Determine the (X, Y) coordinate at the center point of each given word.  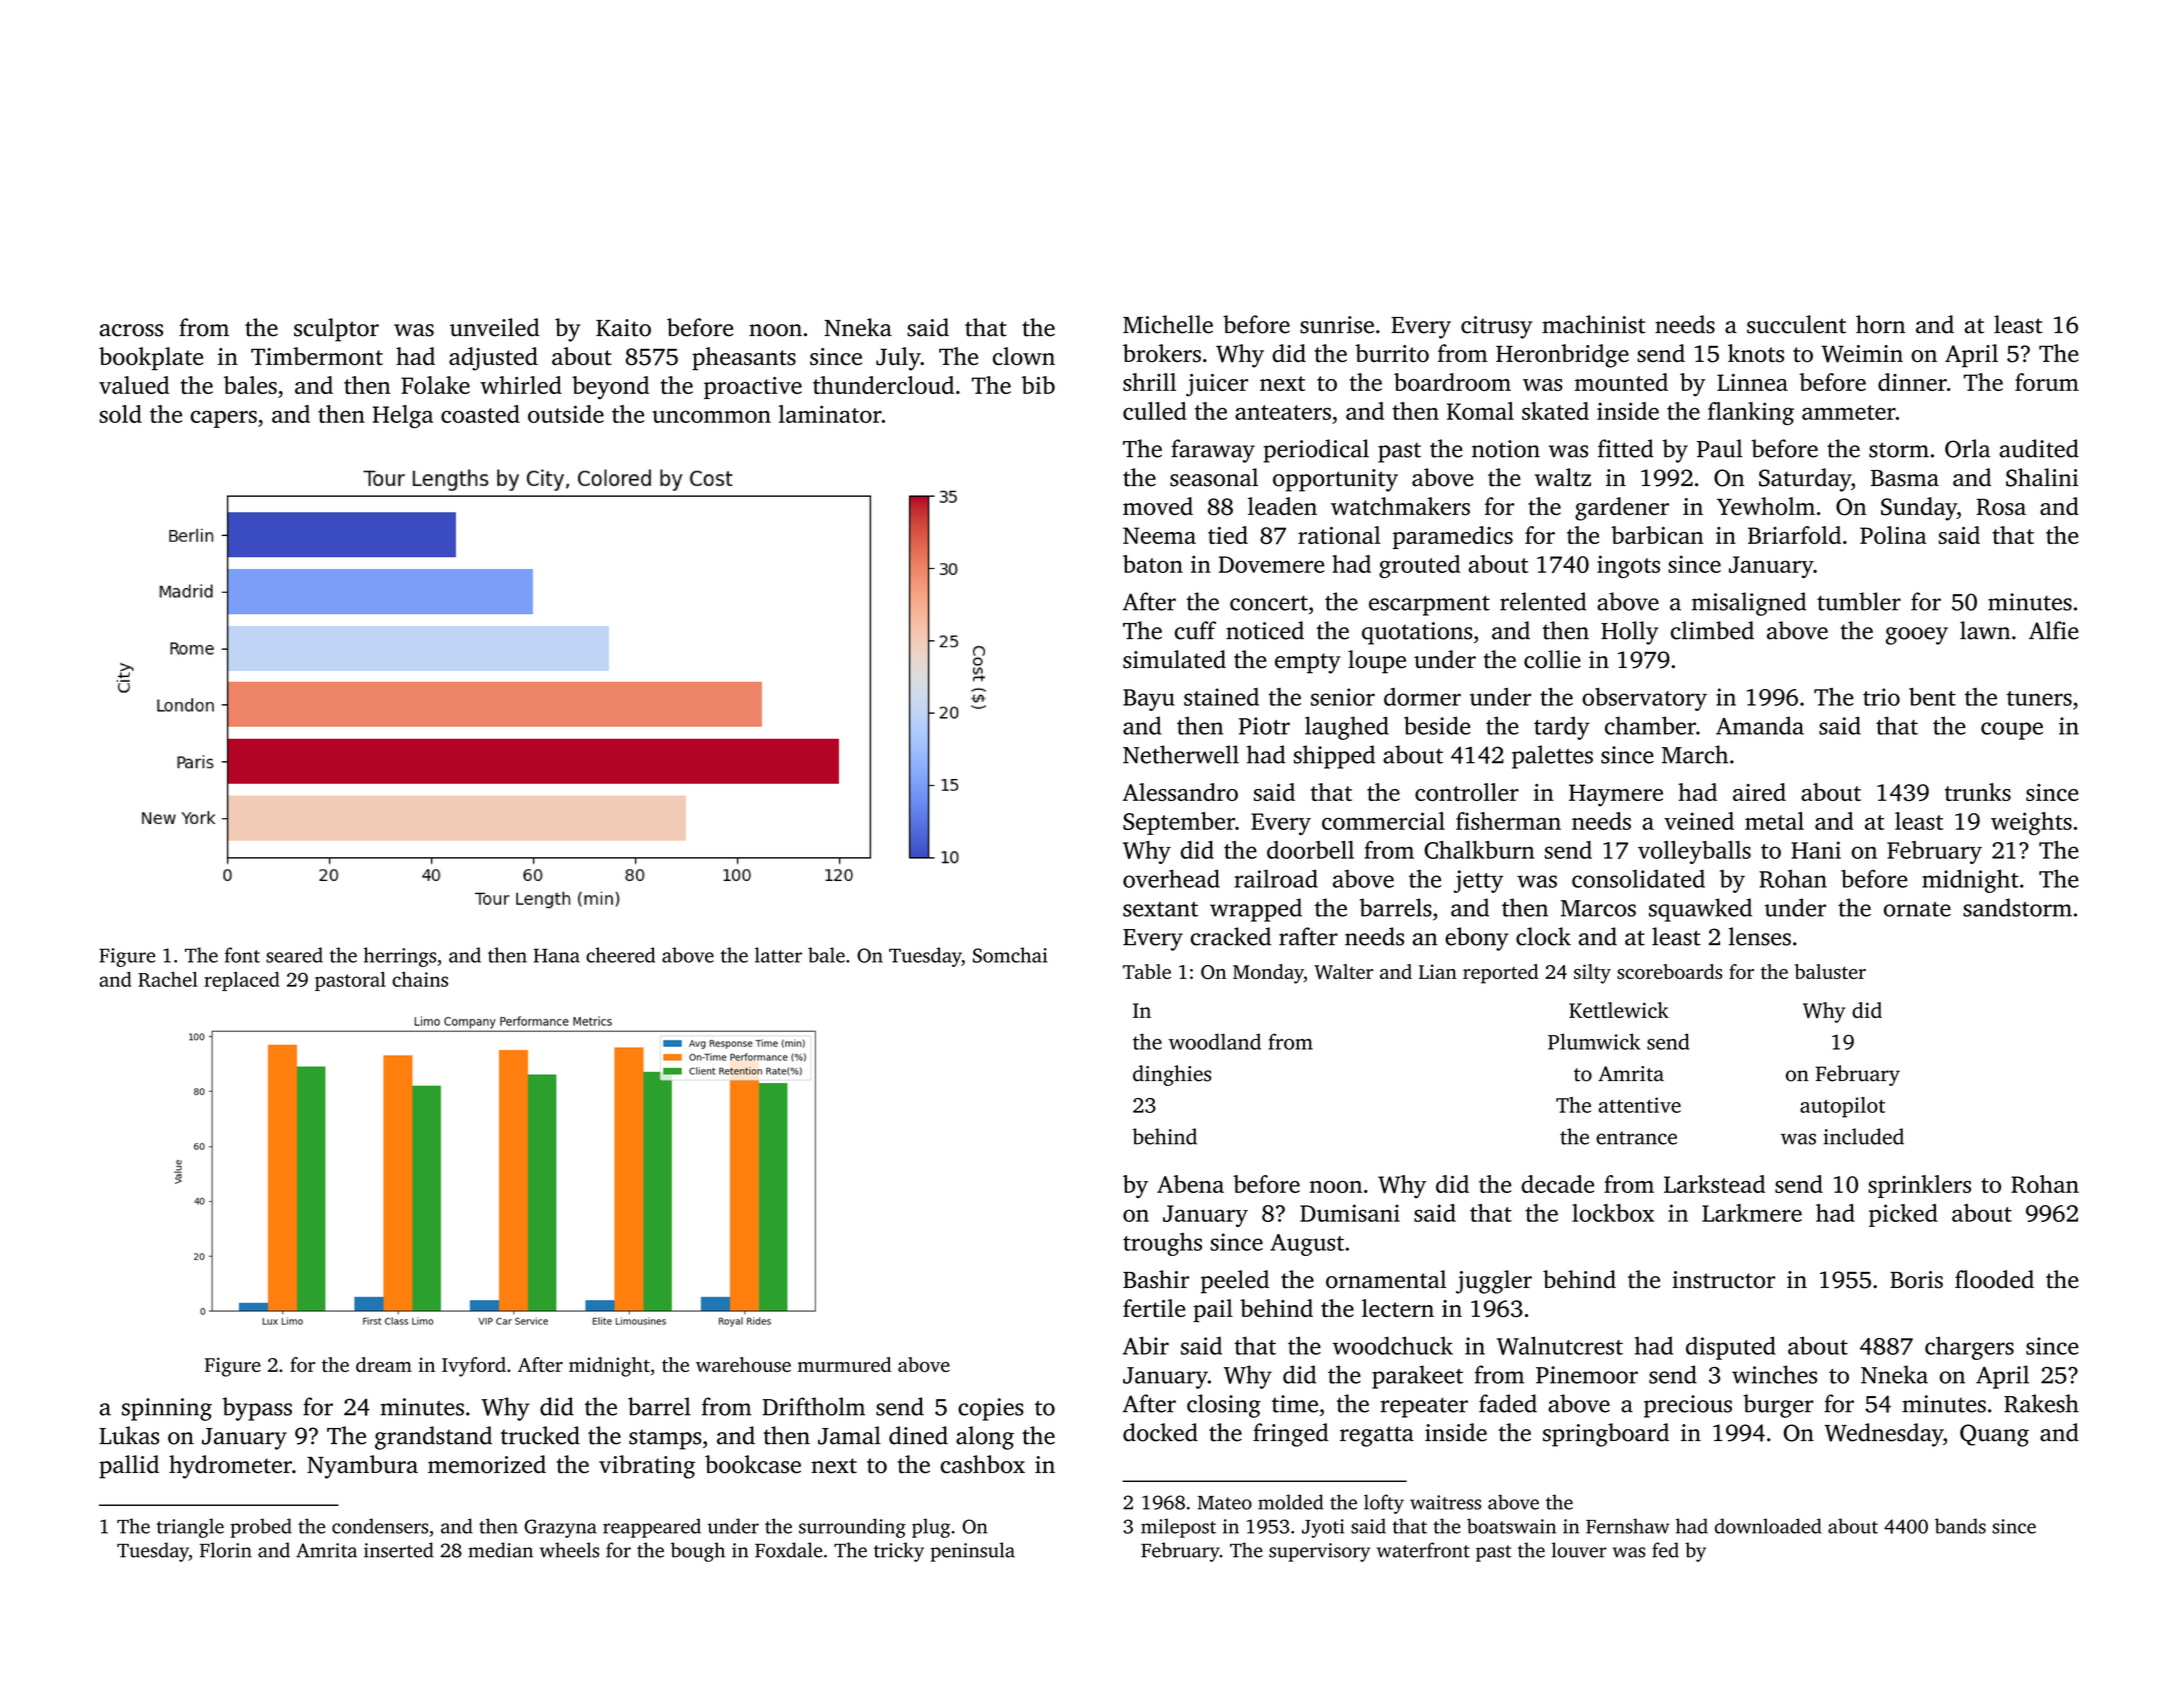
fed (1665, 1550)
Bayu (1149, 700)
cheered (620, 955)
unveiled (495, 327)
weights (2031, 823)
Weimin (1862, 354)
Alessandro (1180, 792)
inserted (399, 1550)
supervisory (1319, 1552)
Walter (1343, 971)
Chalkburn (1479, 850)
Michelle (1168, 324)
